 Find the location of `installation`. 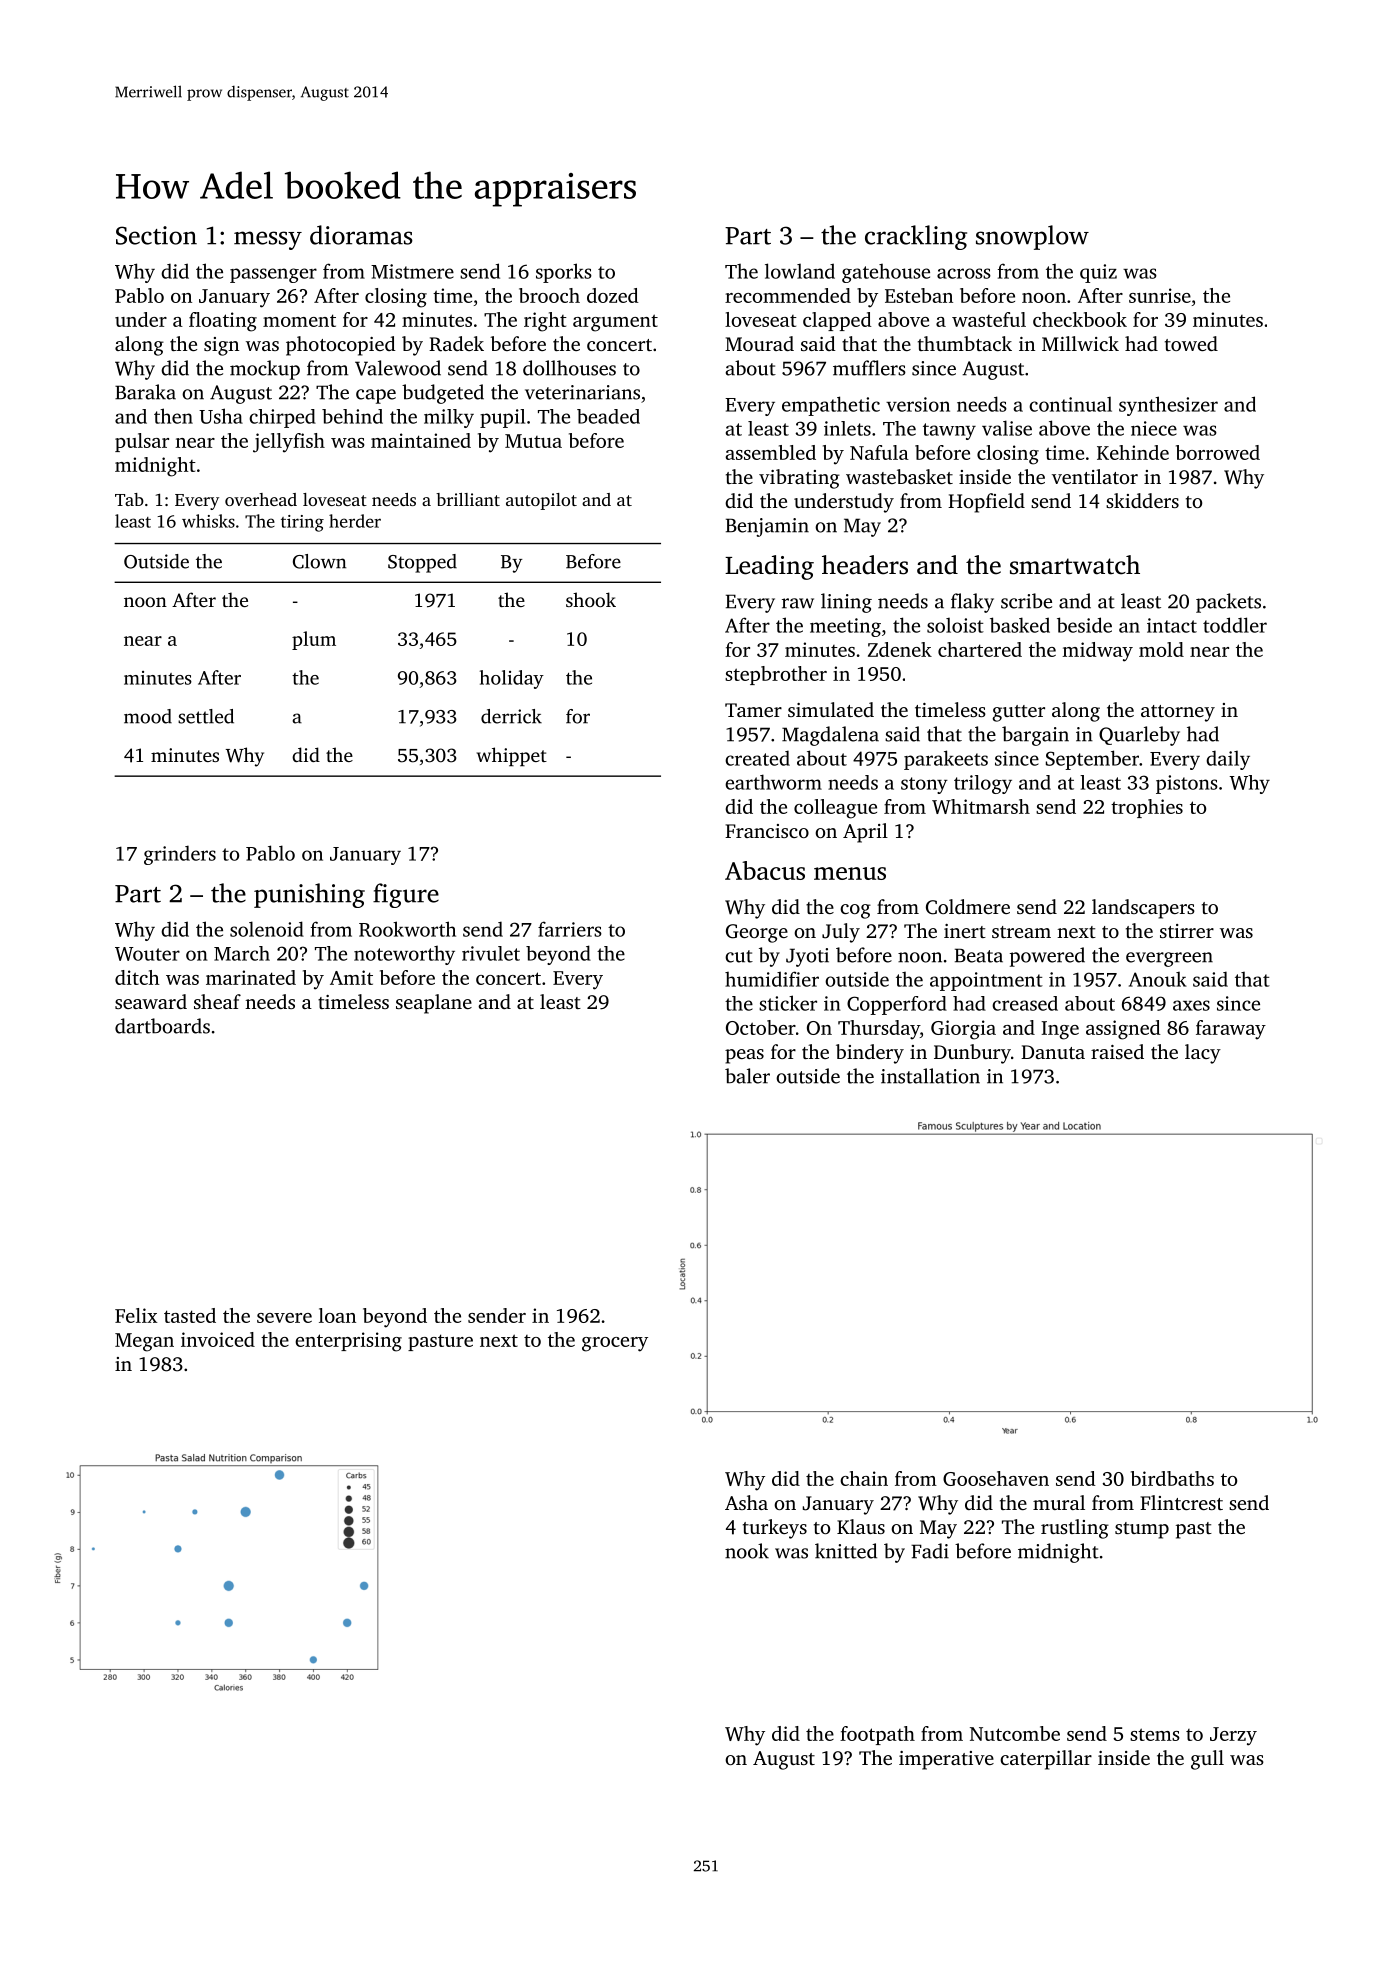

installation is located at coordinates (930, 1076).
